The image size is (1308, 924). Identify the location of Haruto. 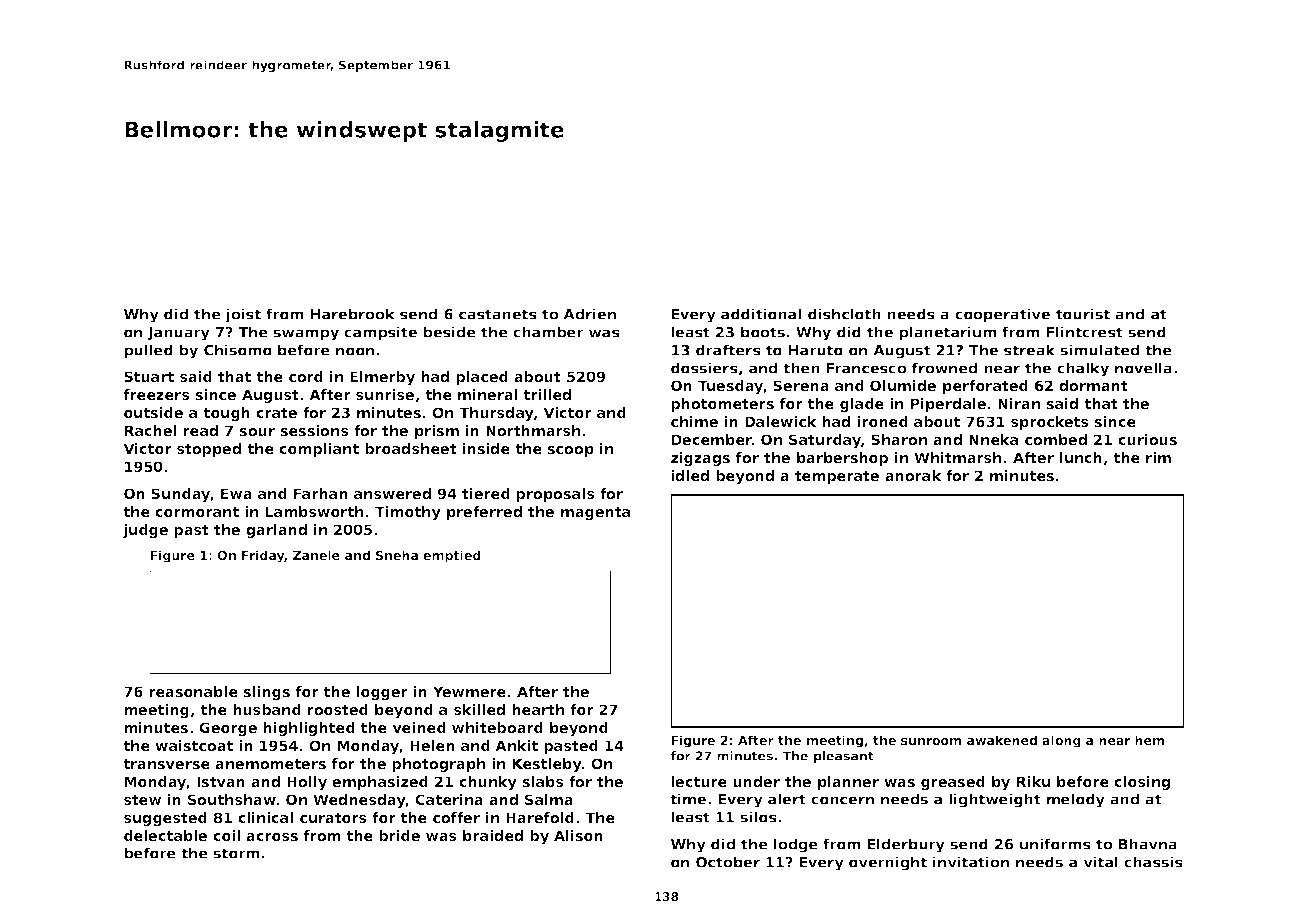
(816, 350).
